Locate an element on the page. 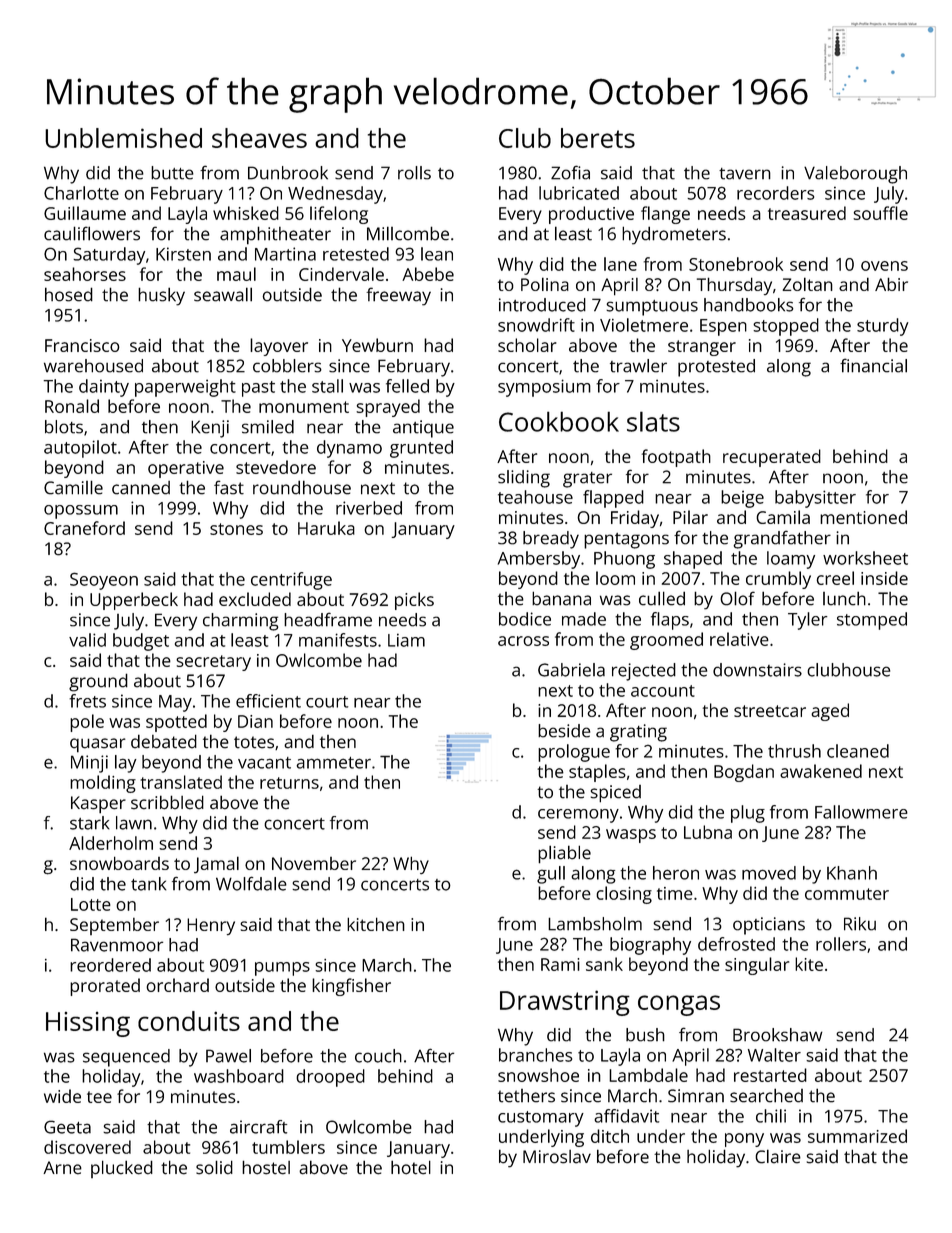 This page has width=952, height=1233. scholar is located at coordinates (527, 345).
